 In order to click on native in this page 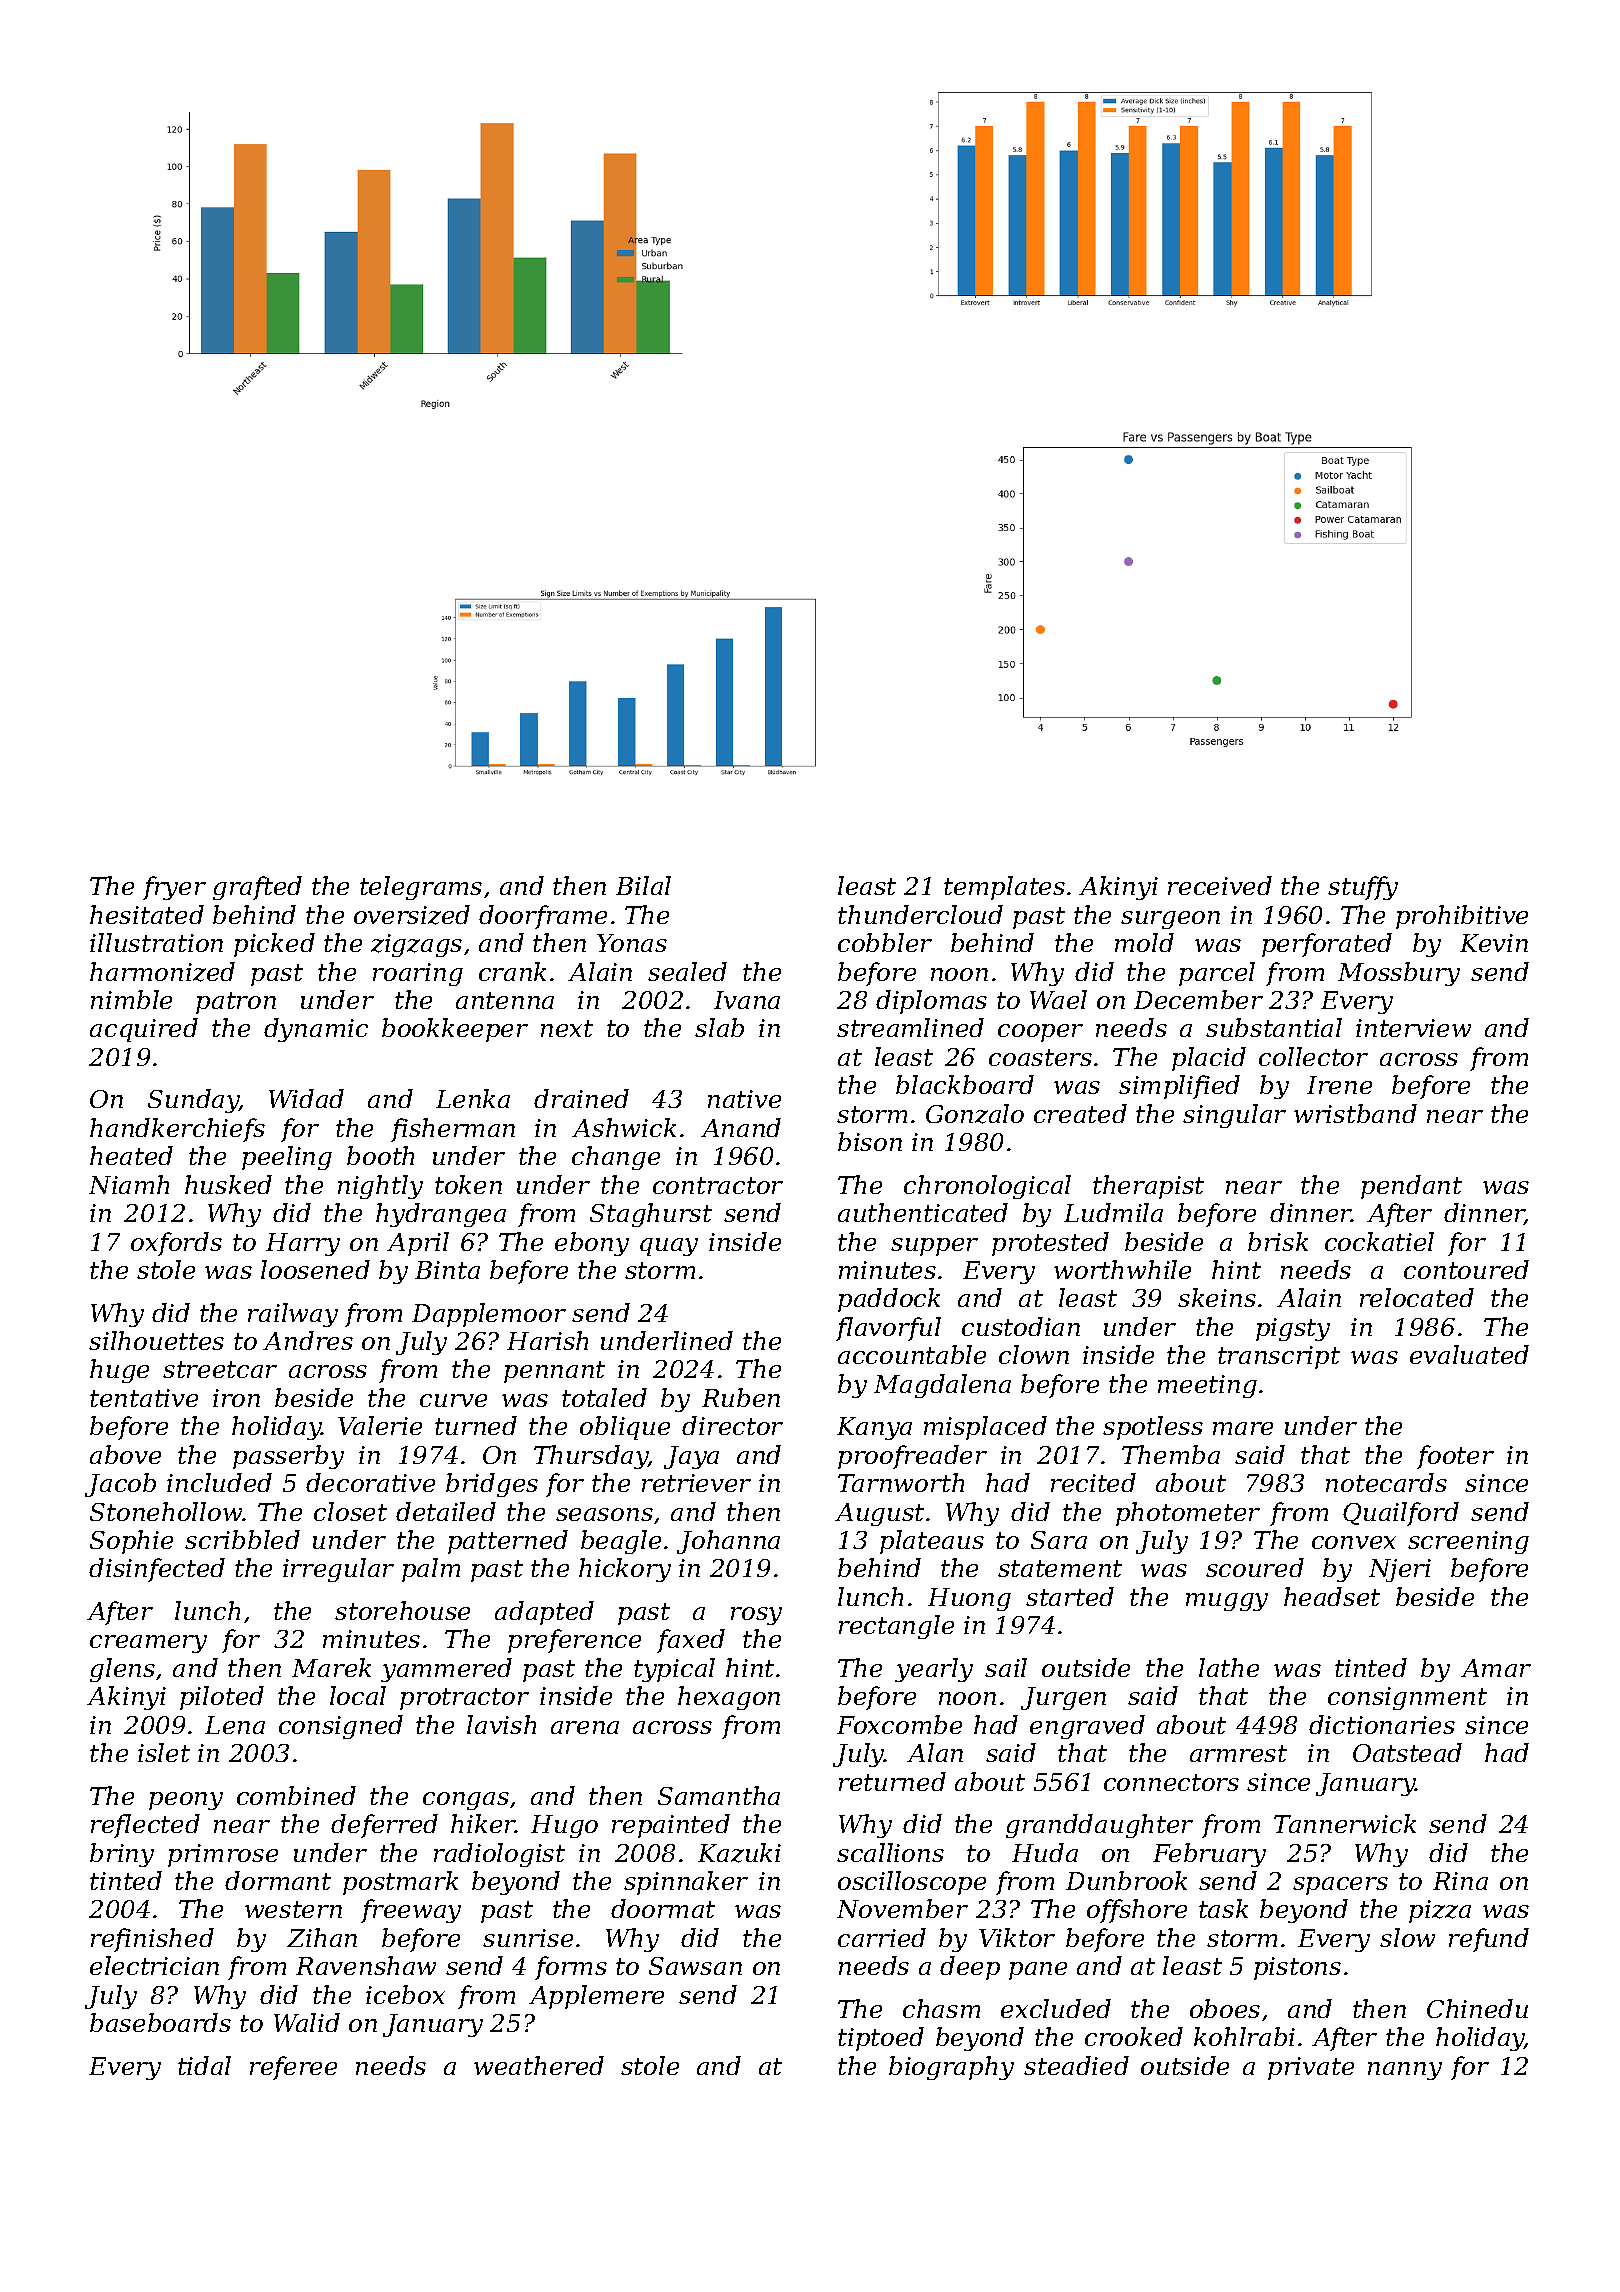, I will do `click(744, 1099)`.
